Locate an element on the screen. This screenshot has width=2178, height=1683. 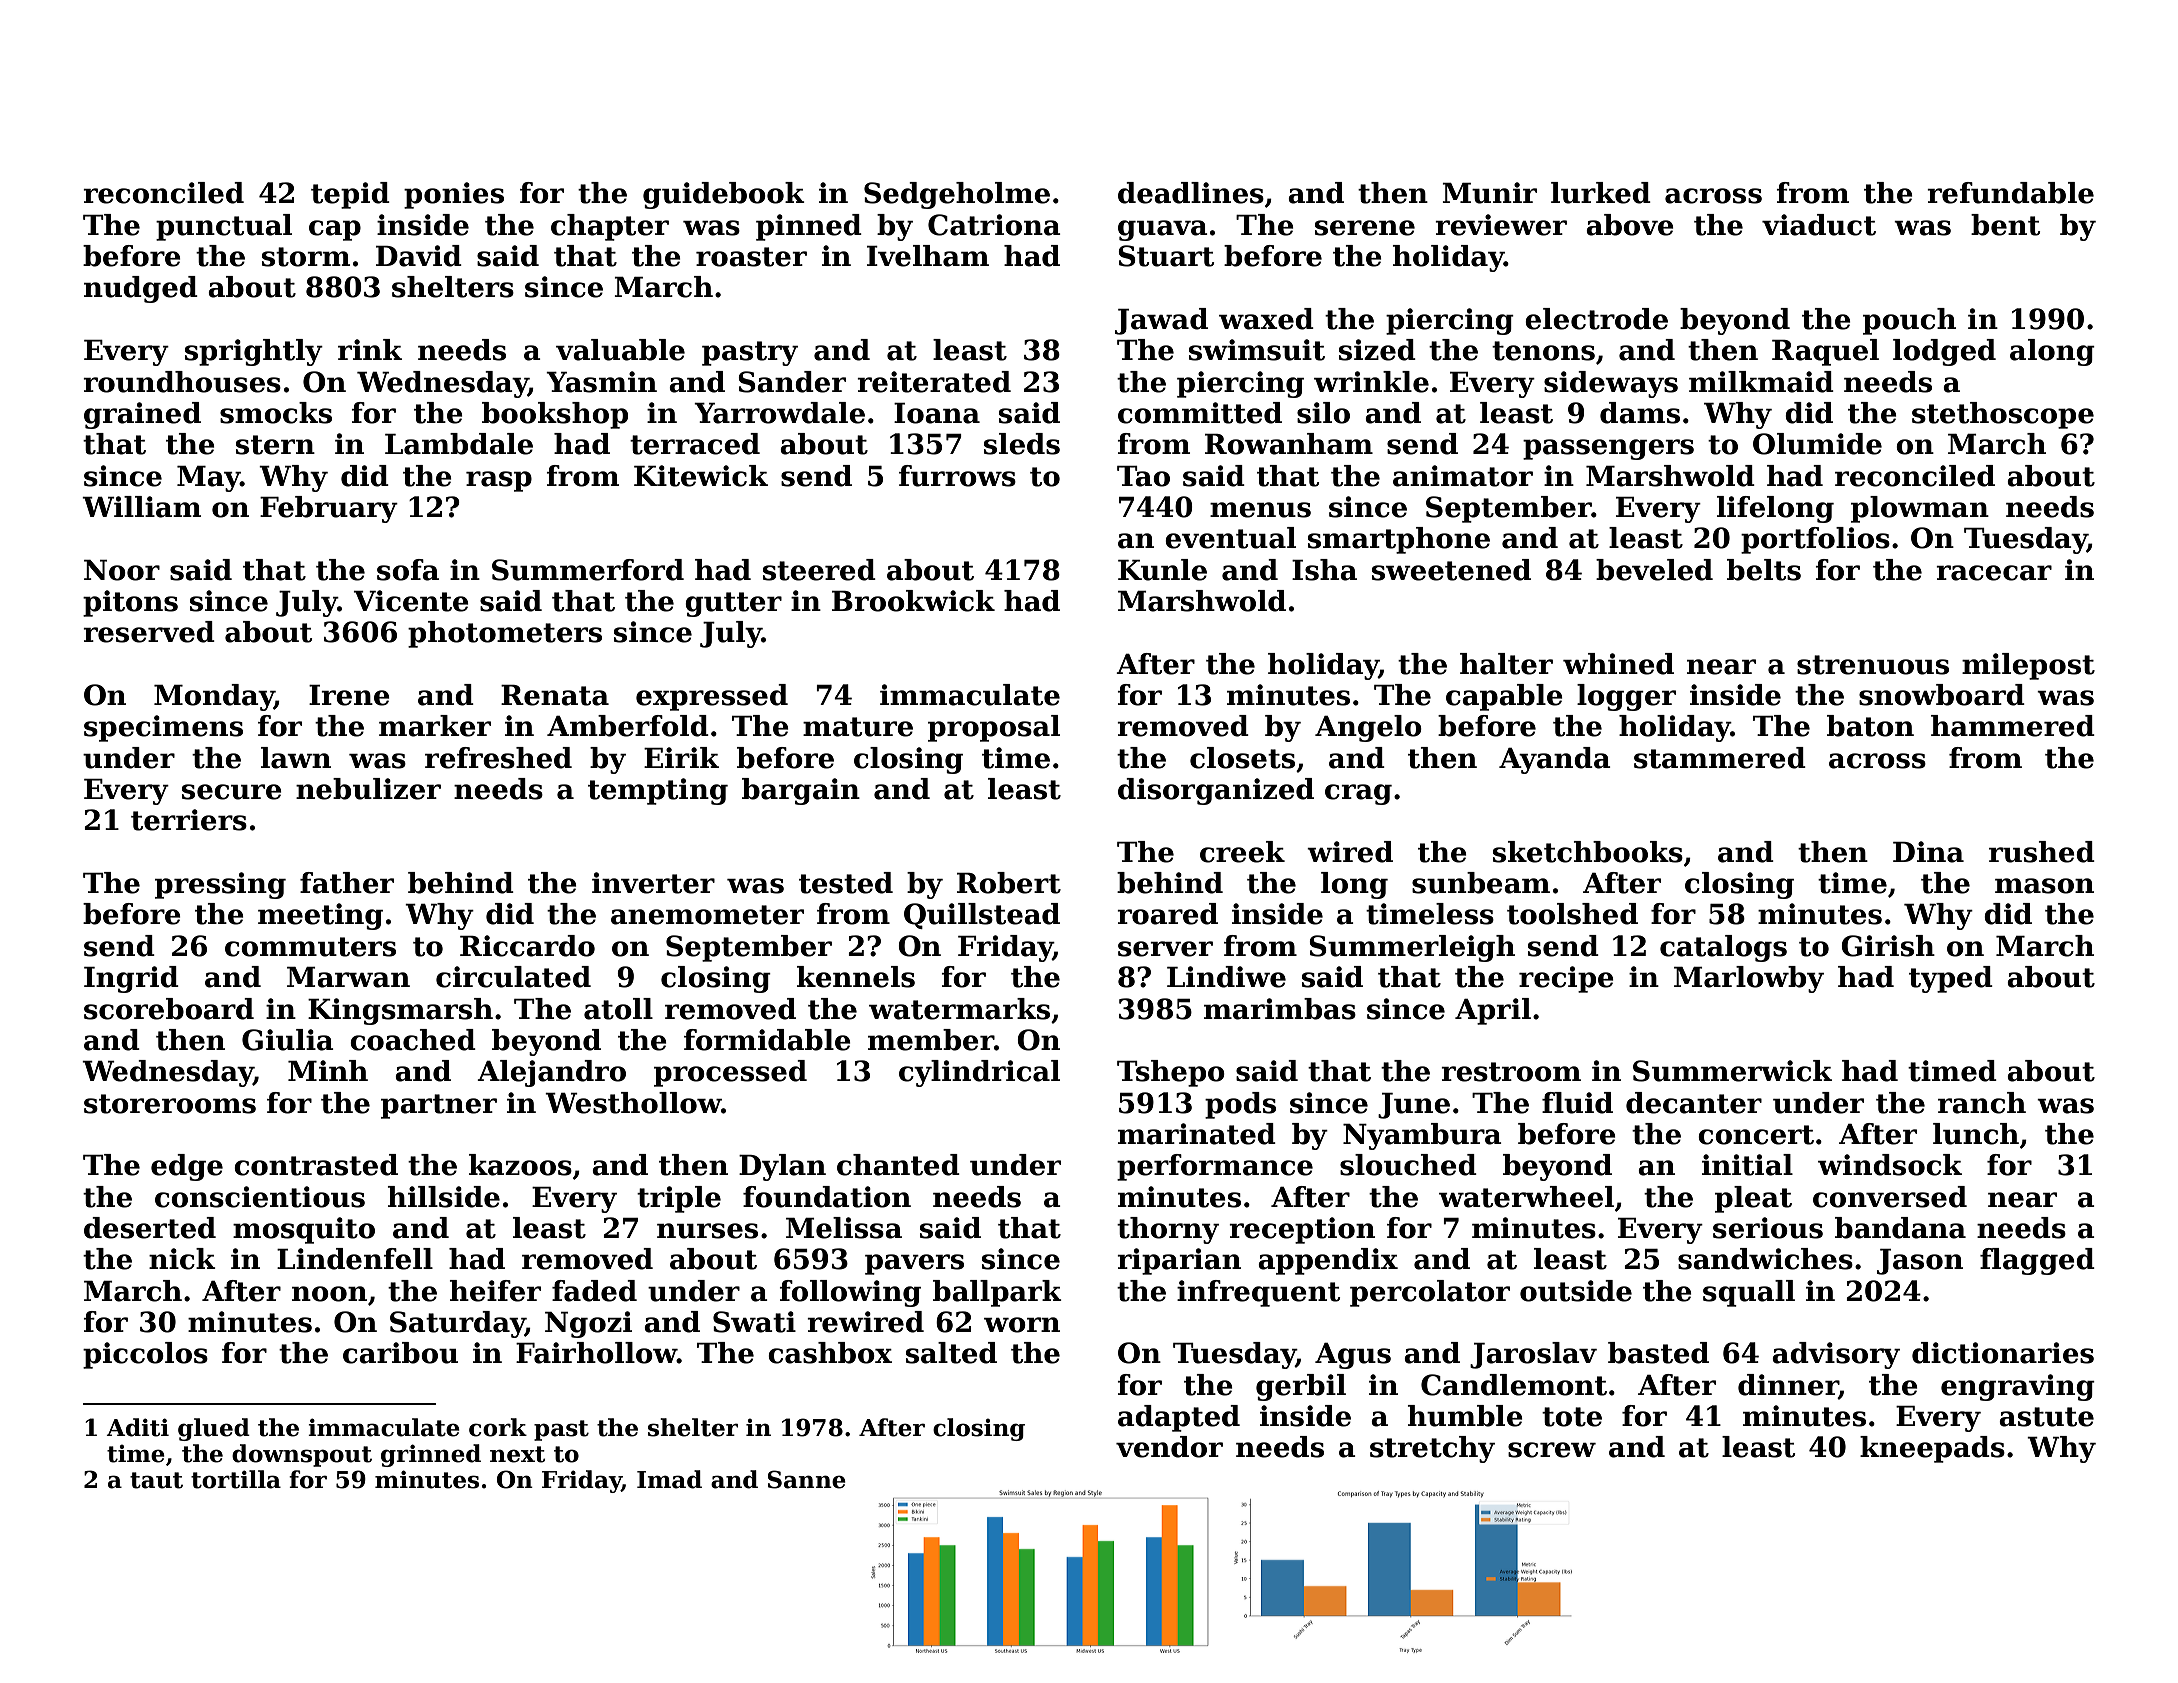
lodged is located at coordinates (1944, 352).
